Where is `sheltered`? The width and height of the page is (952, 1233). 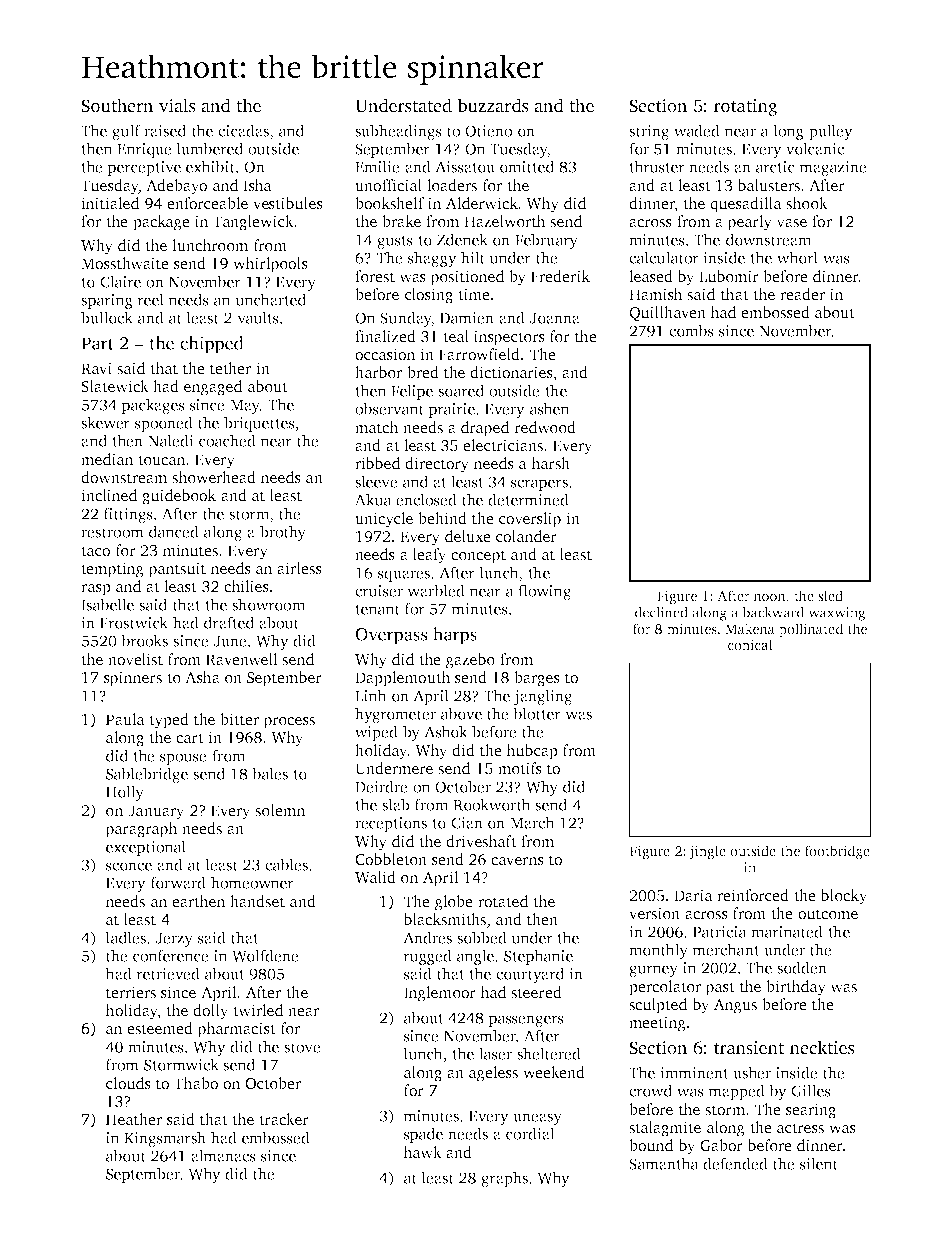
sheltered is located at coordinates (549, 1053).
